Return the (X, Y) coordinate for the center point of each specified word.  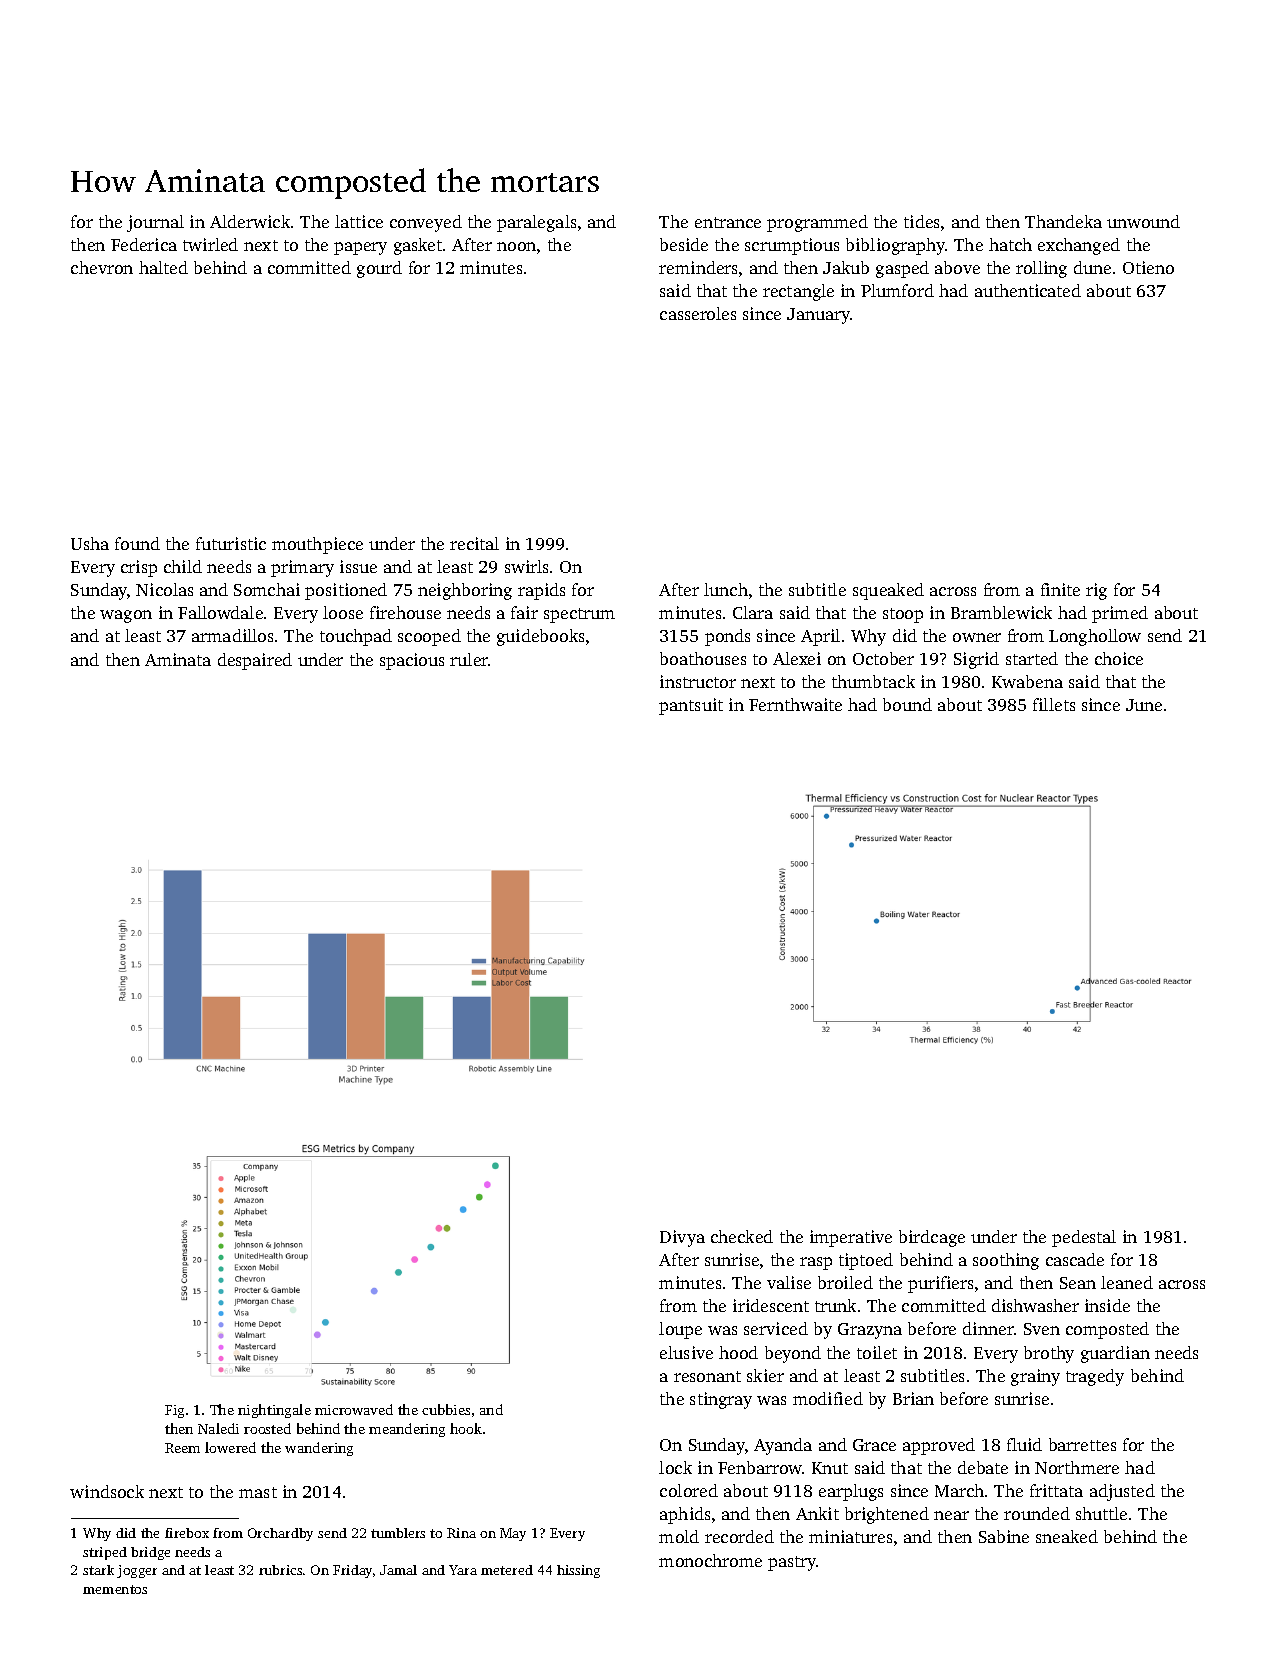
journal (155, 223)
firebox (187, 1533)
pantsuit (691, 706)
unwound (1143, 221)
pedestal (1084, 1238)
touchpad (356, 637)
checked (742, 1236)
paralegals (536, 223)
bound (907, 704)
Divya (682, 1238)
